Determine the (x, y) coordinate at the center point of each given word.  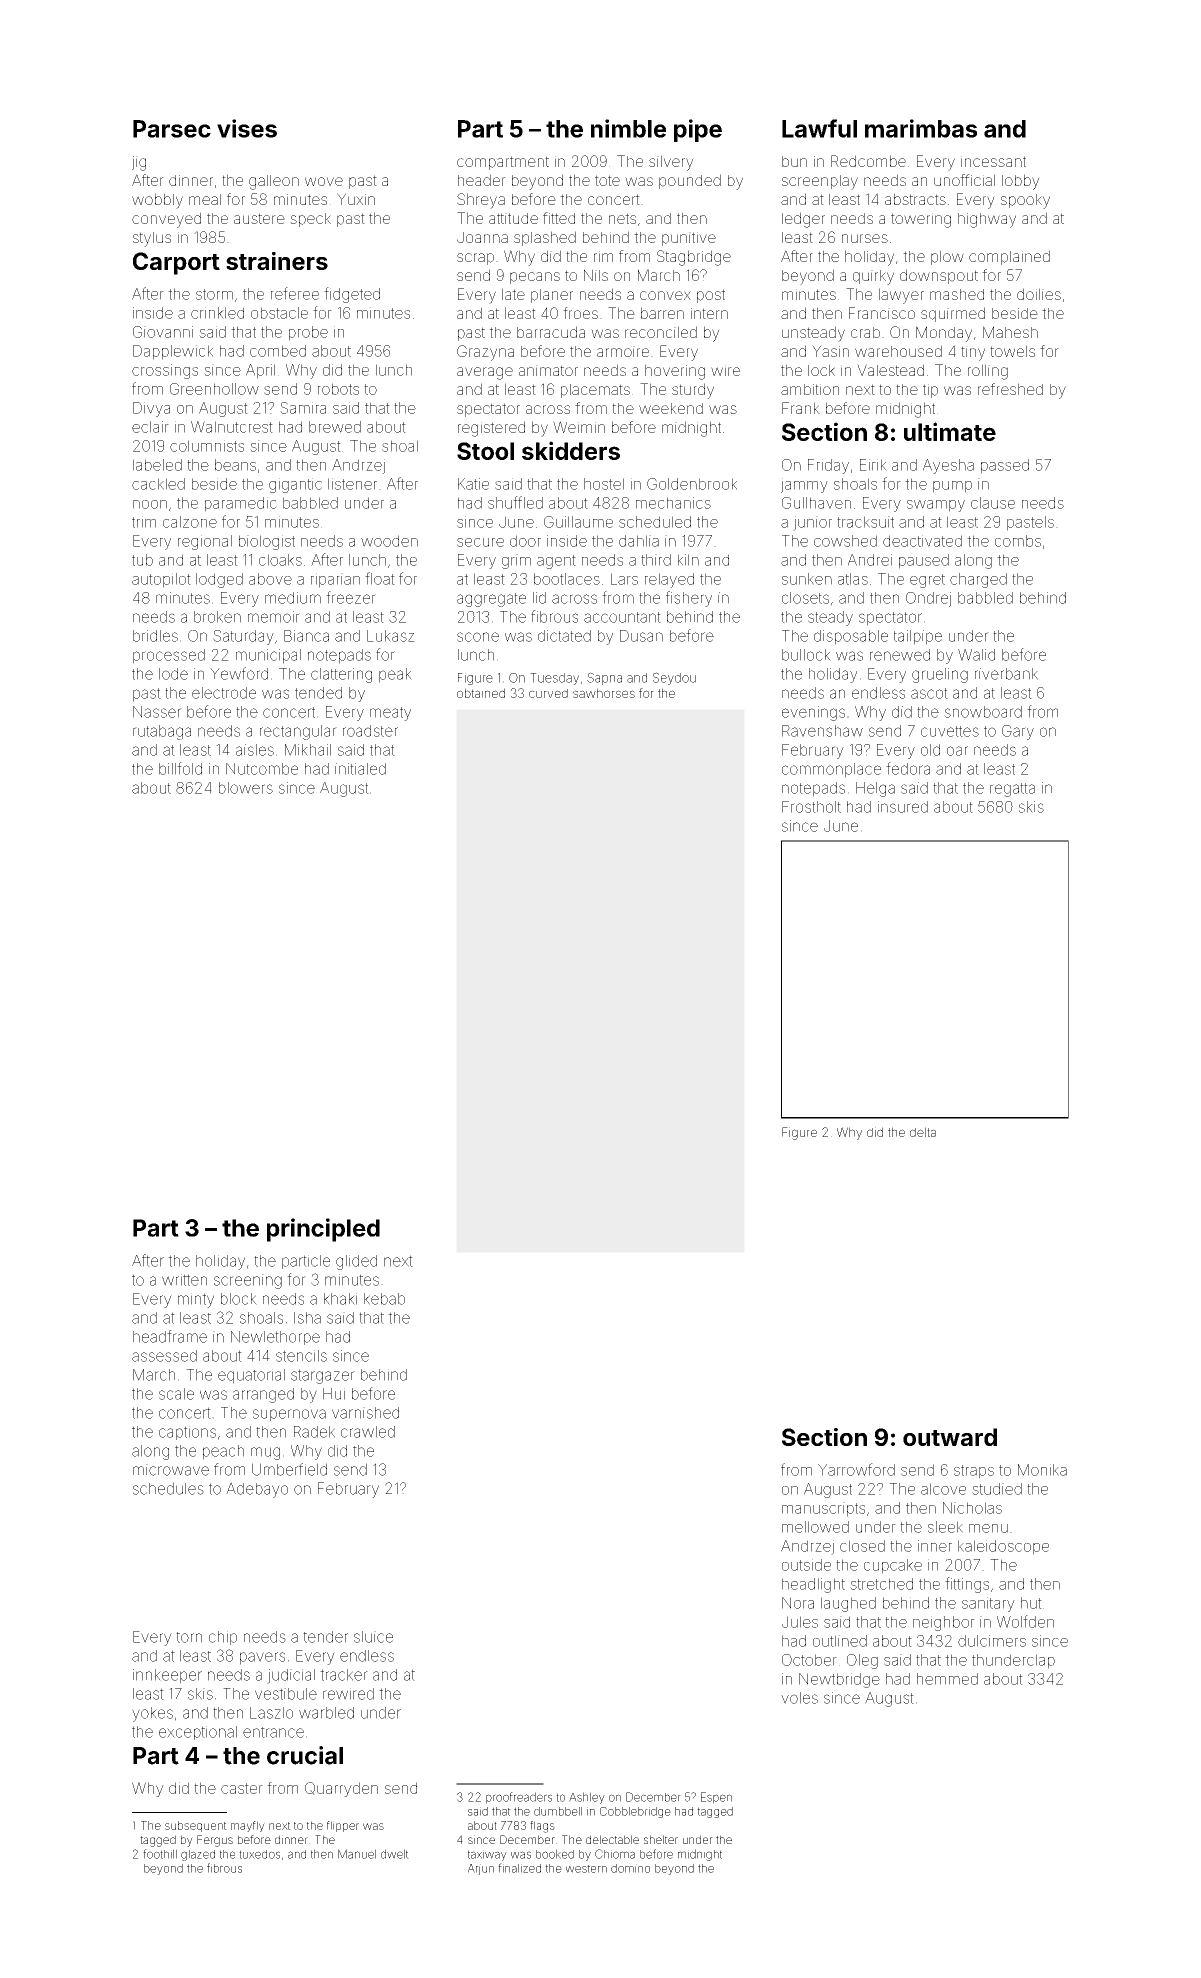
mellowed (815, 1527)
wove (324, 181)
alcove (943, 1489)
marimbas (921, 128)
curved (548, 693)
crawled (368, 1432)
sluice (373, 1637)
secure (480, 542)
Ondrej (928, 599)
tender (325, 1637)
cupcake (893, 1566)
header (482, 180)
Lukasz (391, 636)
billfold (180, 768)
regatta (1012, 790)
